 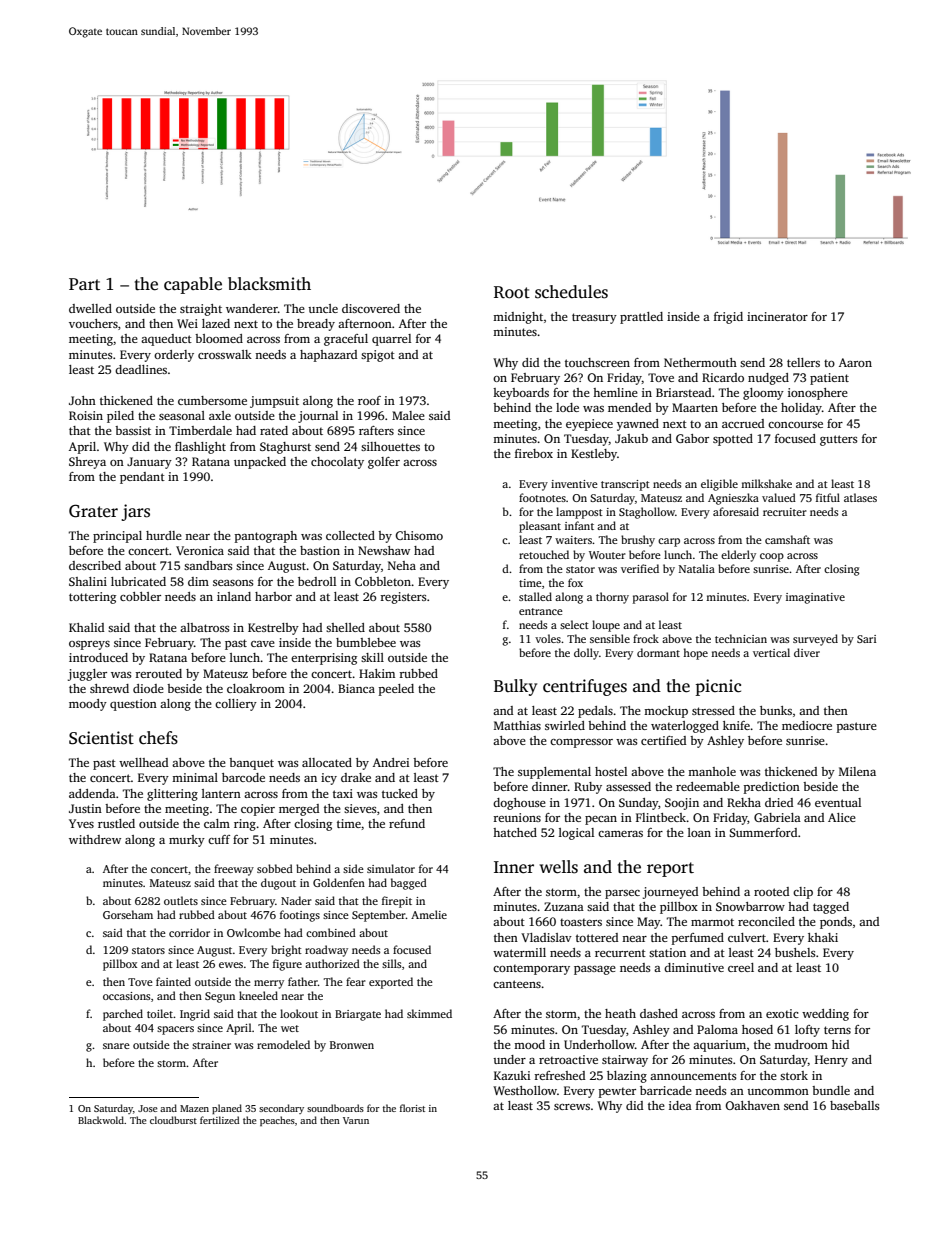 I want to click on creel, so click(x=741, y=967).
